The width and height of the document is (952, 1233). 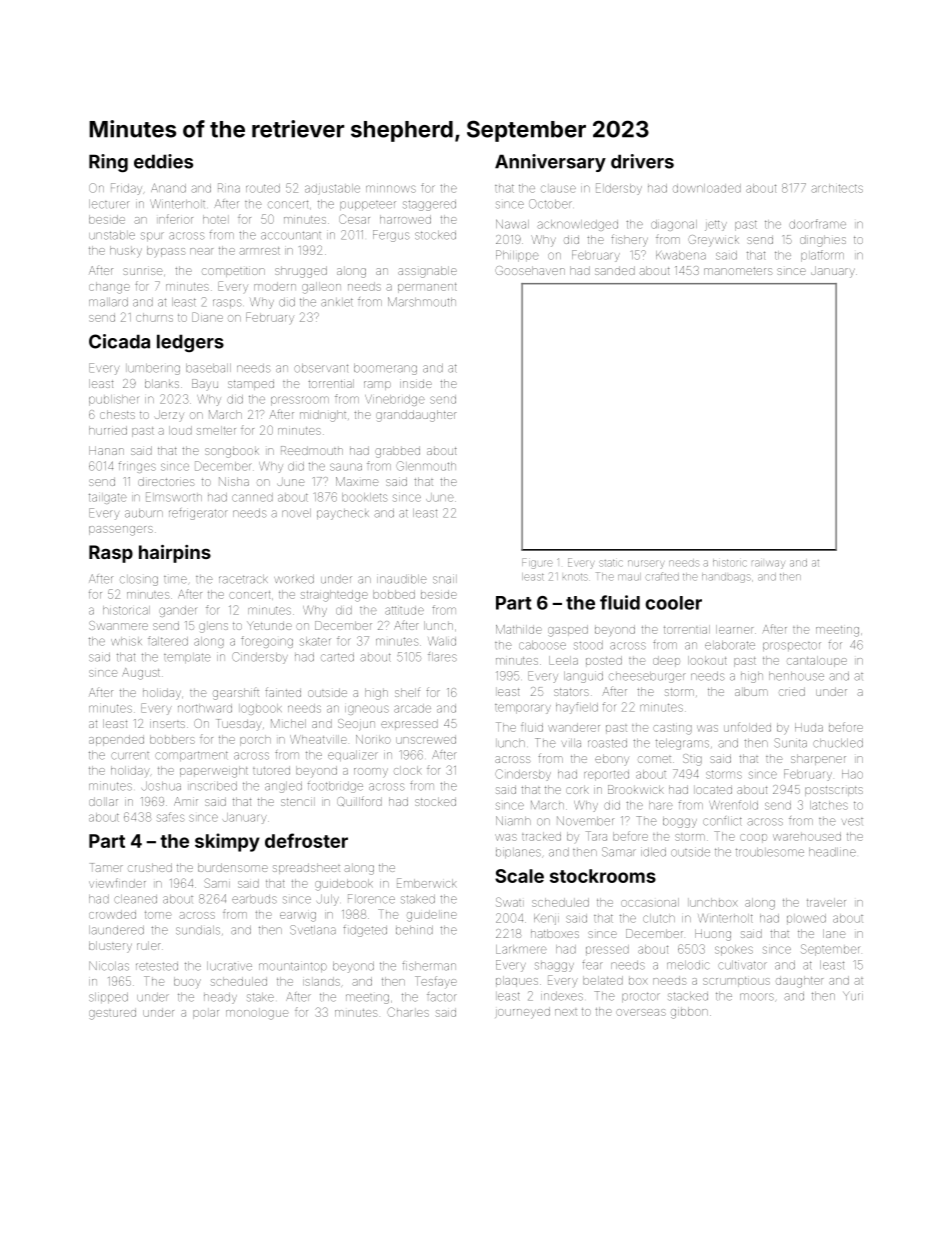 What do you see at coordinates (689, 1013) in the document?
I see `gibbon` at bounding box center [689, 1013].
